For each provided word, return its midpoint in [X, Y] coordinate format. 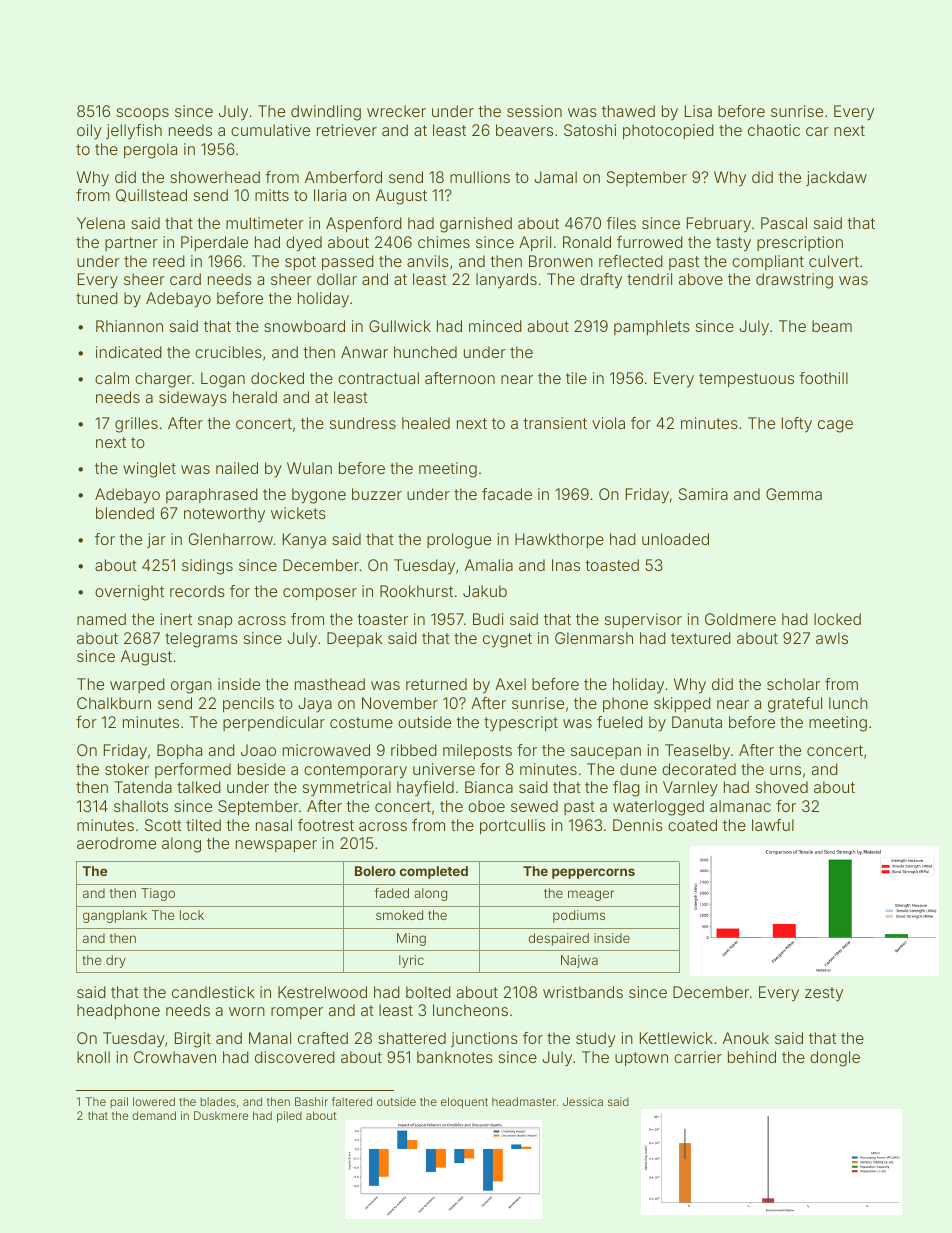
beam [832, 326]
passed [348, 262]
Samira [703, 494]
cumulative [270, 130]
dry [116, 961]
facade [507, 494]
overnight [129, 593]
